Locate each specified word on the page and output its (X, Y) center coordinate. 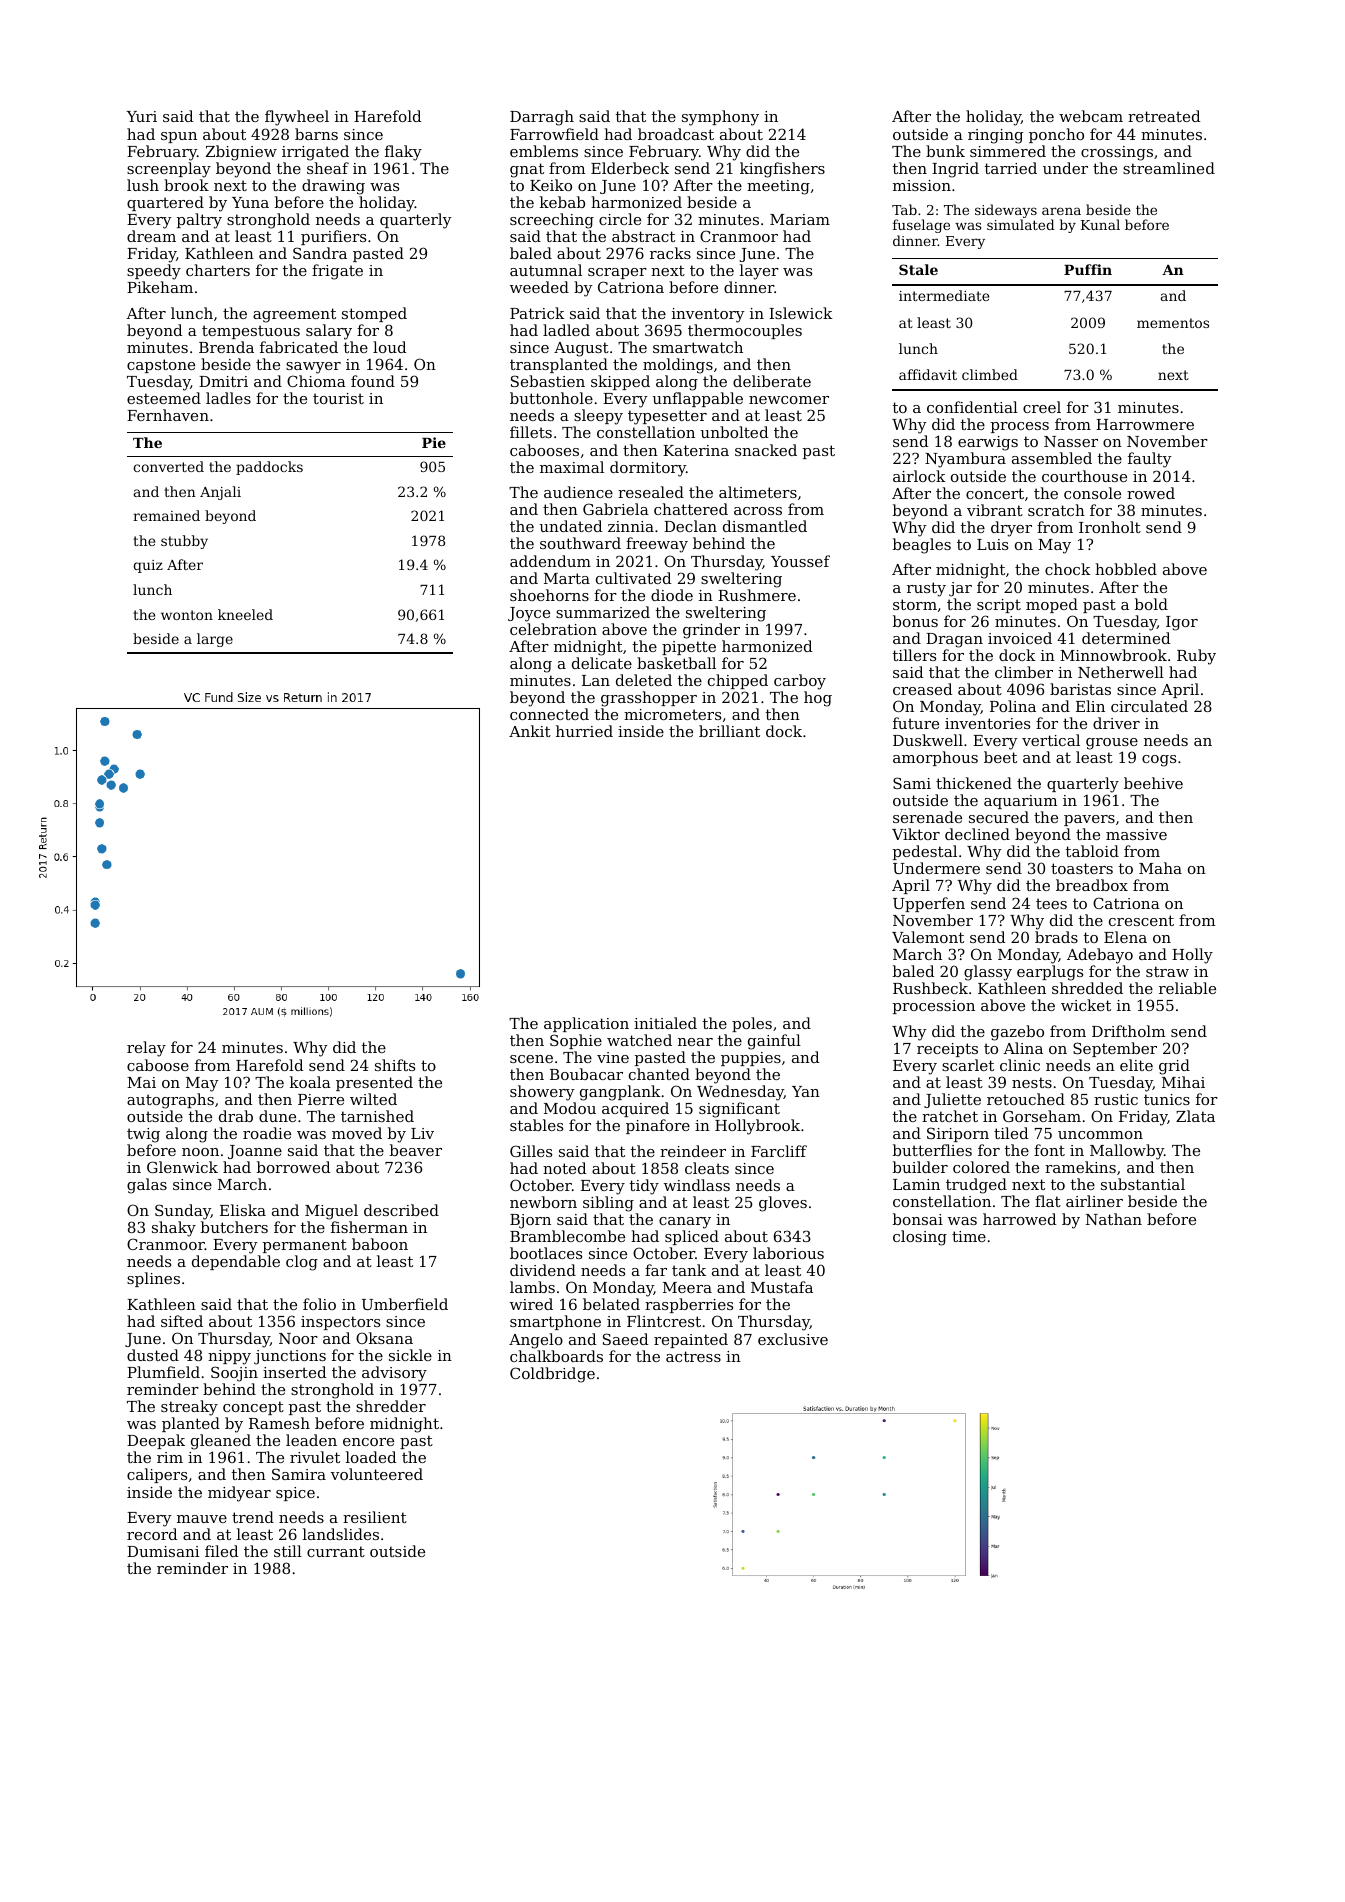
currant (336, 1551)
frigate (337, 272)
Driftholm (1128, 1031)
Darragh (542, 118)
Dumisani (163, 1551)
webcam (1091, 116)
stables (536, 1125)
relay (146, 1049)
